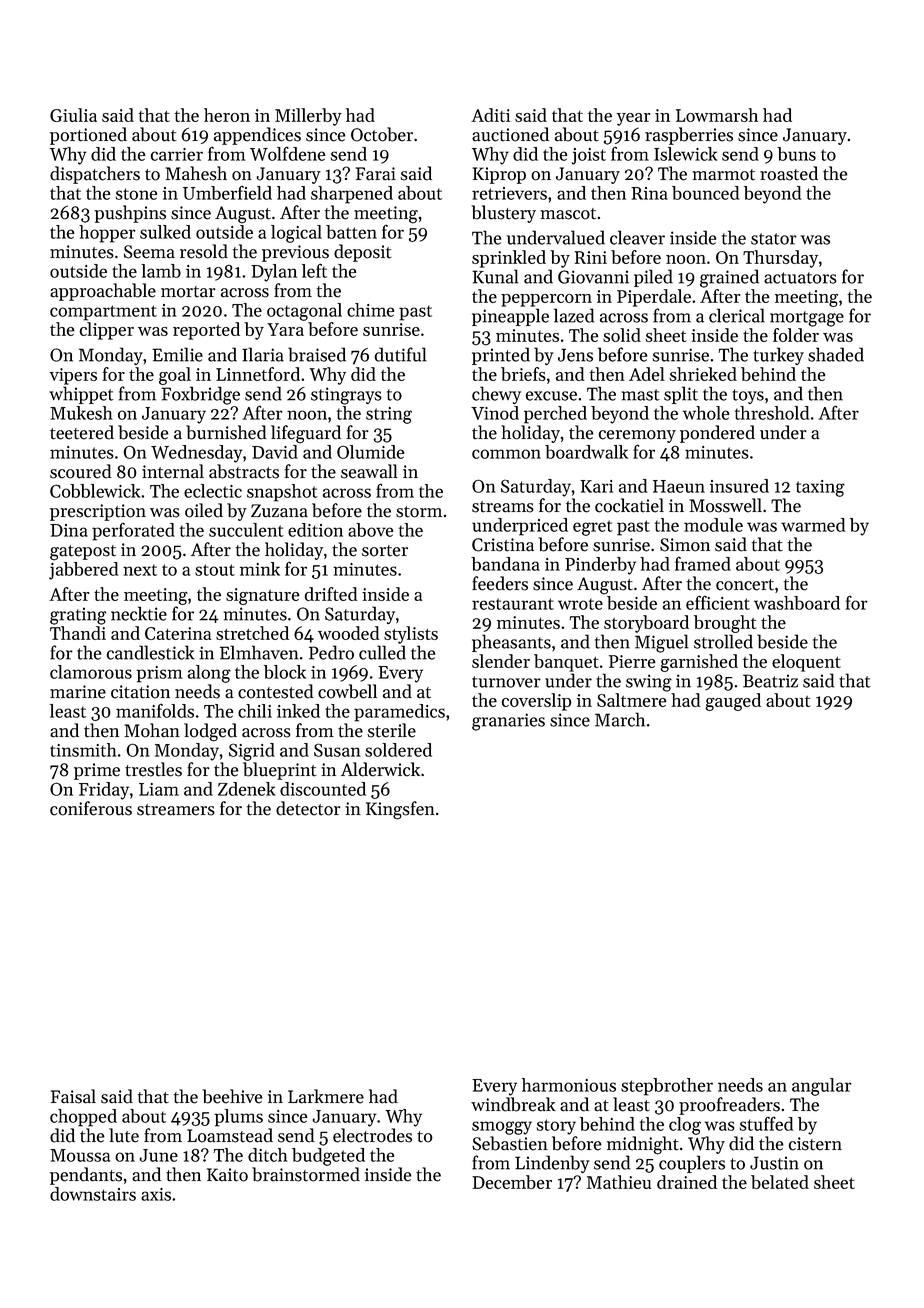 This page has width=924, height=1308. Describe the element at coordinates (91, 672) in the page. I see `clamorous` at that location.
